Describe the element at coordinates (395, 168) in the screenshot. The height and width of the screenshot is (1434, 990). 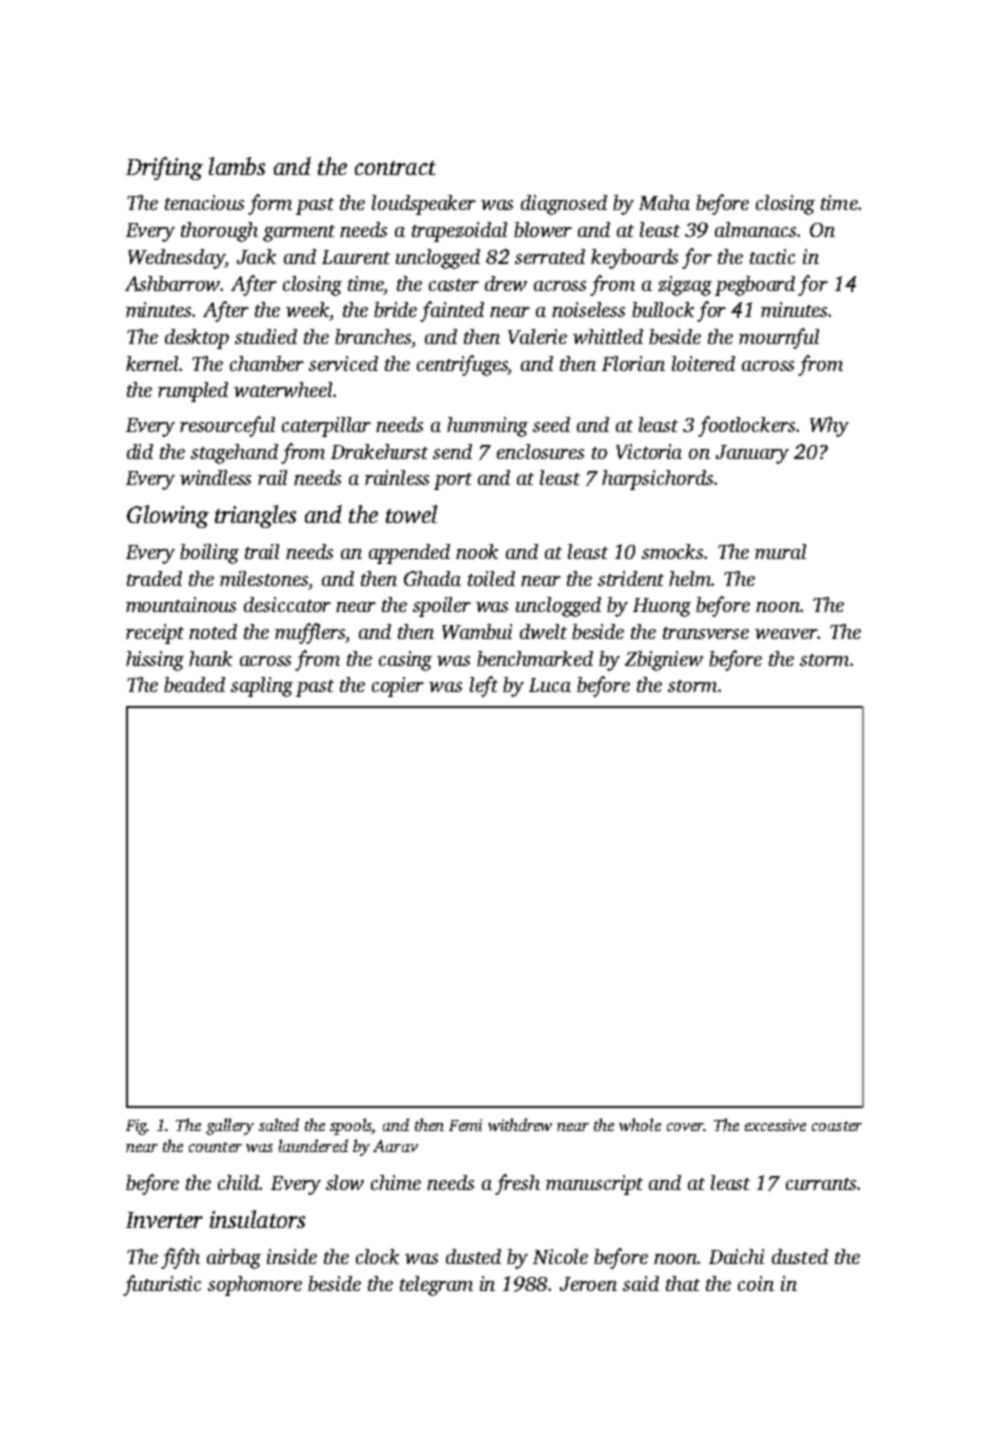
I see `contract` at that location.
